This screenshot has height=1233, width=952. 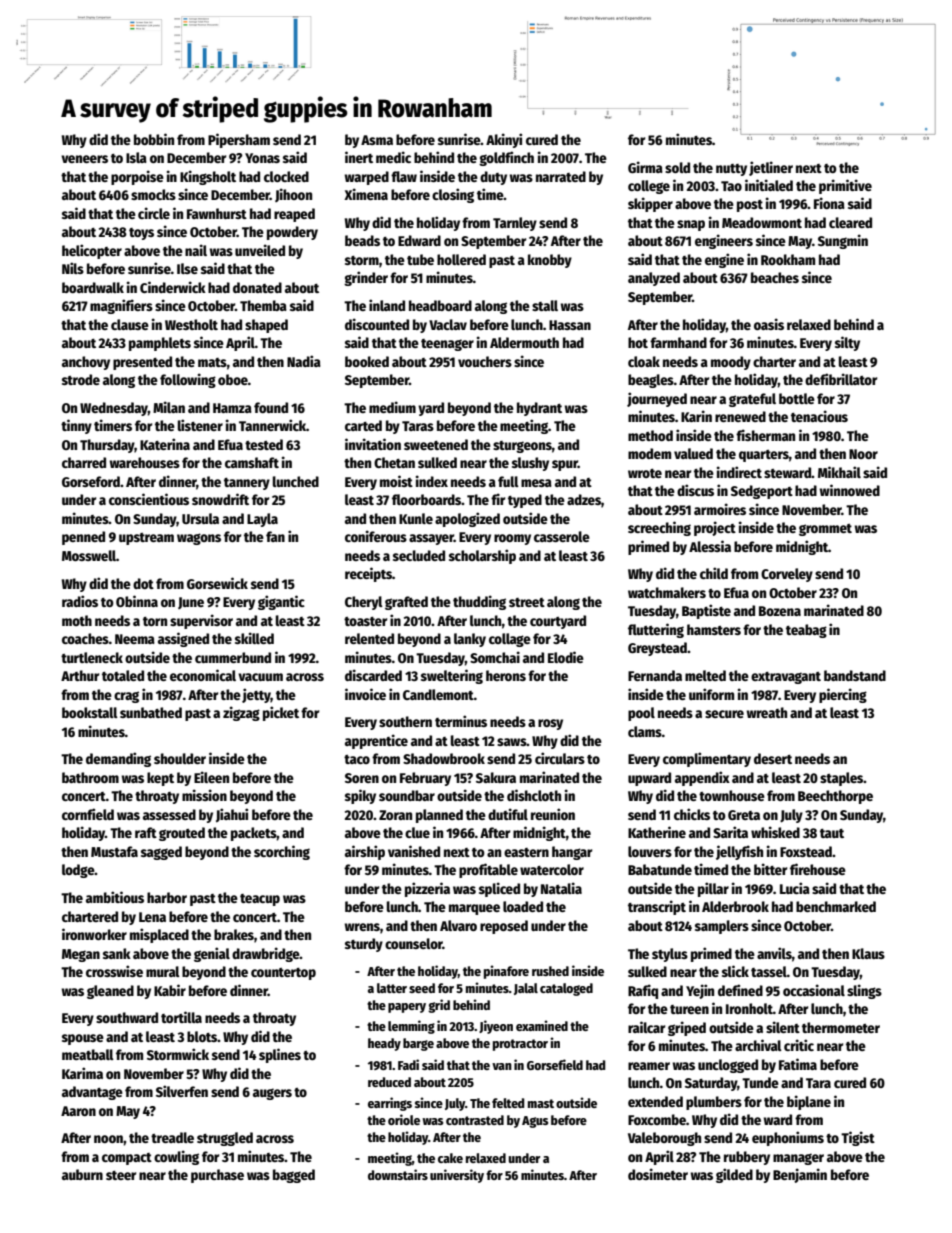 What do you see at coordinates (84, 159) in the screenshot?
I see `veneers` at bounding box center [84, 159].
